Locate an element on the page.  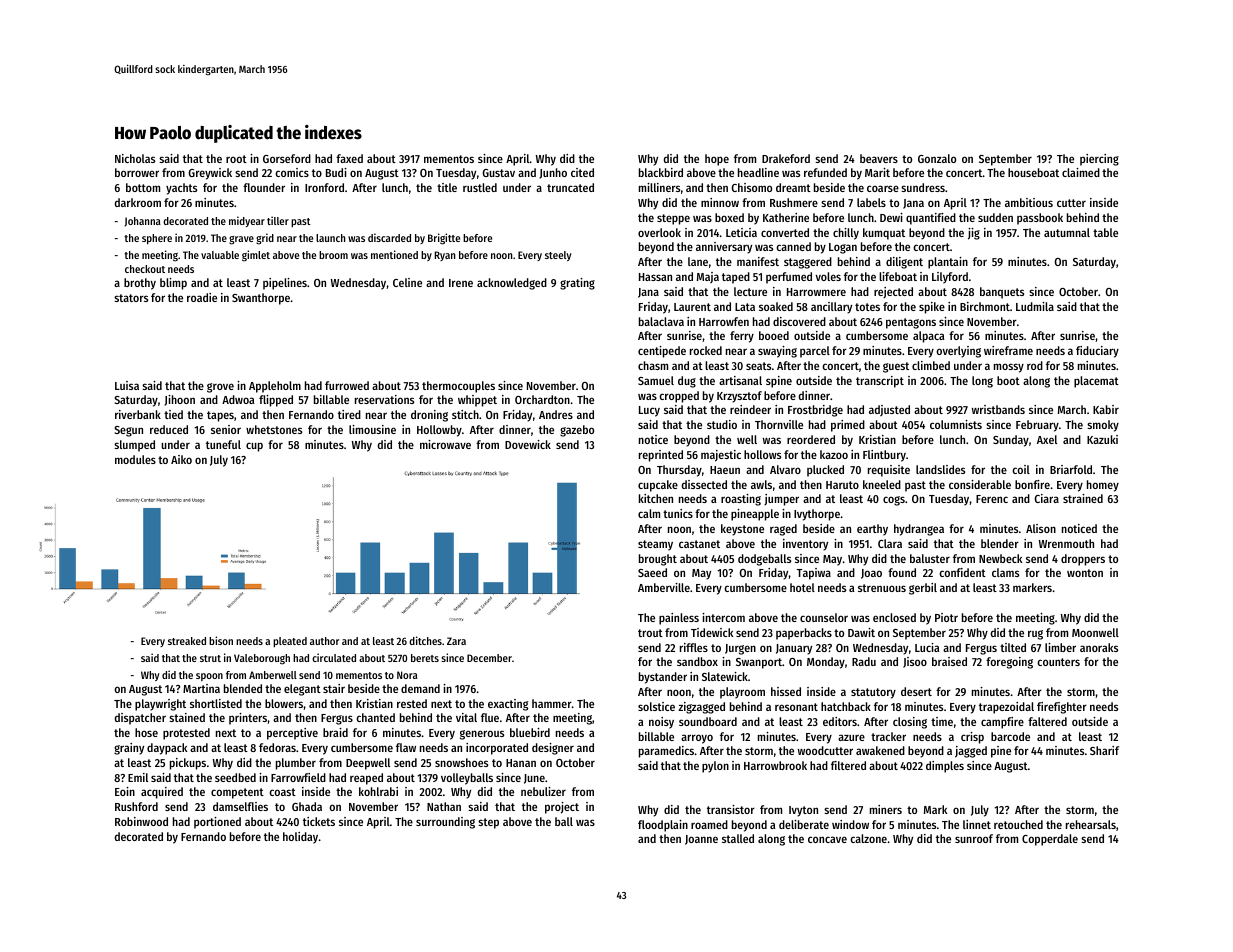
calm is located at coordinates (649, 513).
